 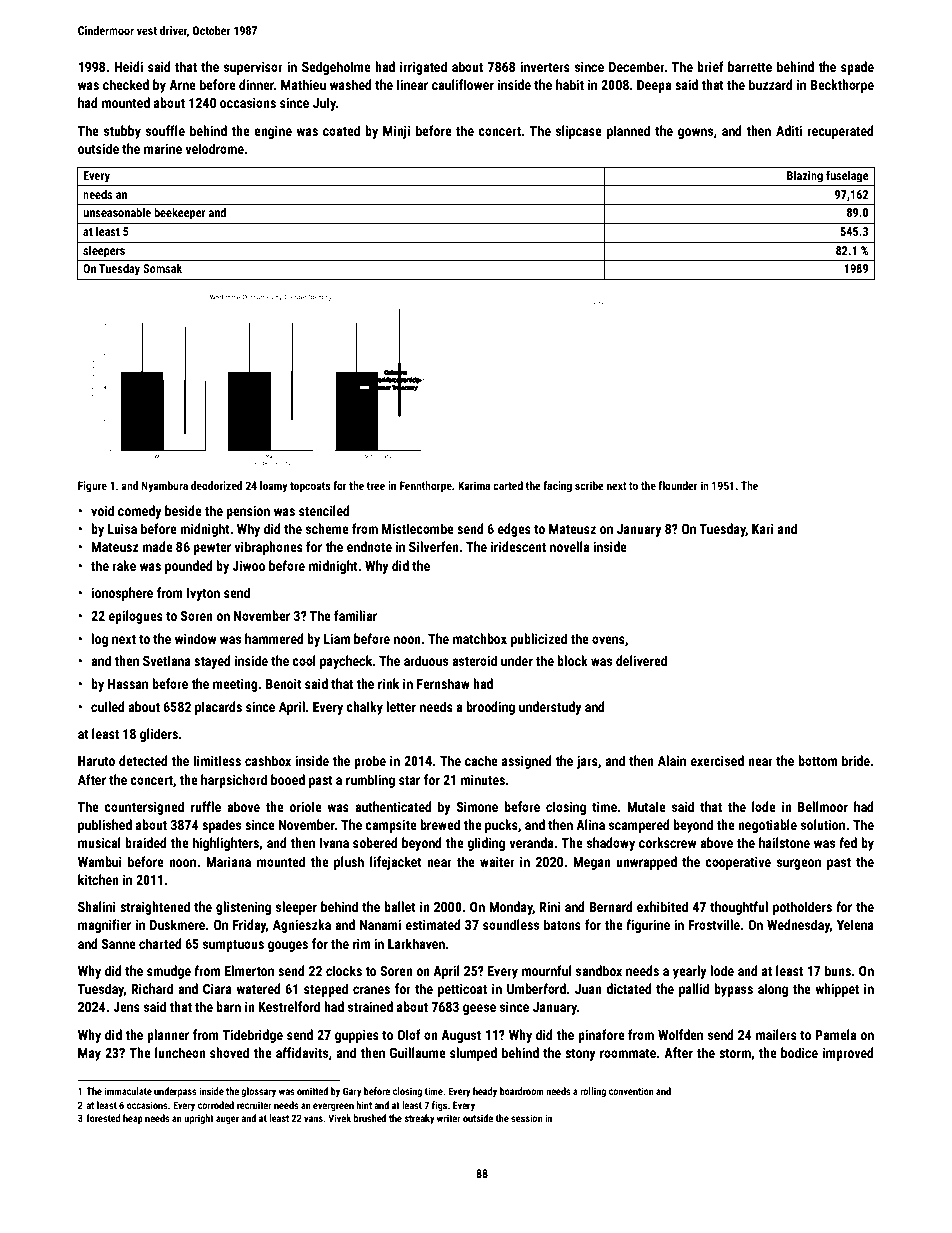 I want to click on Nyambura, so click(x=164, y=487).
